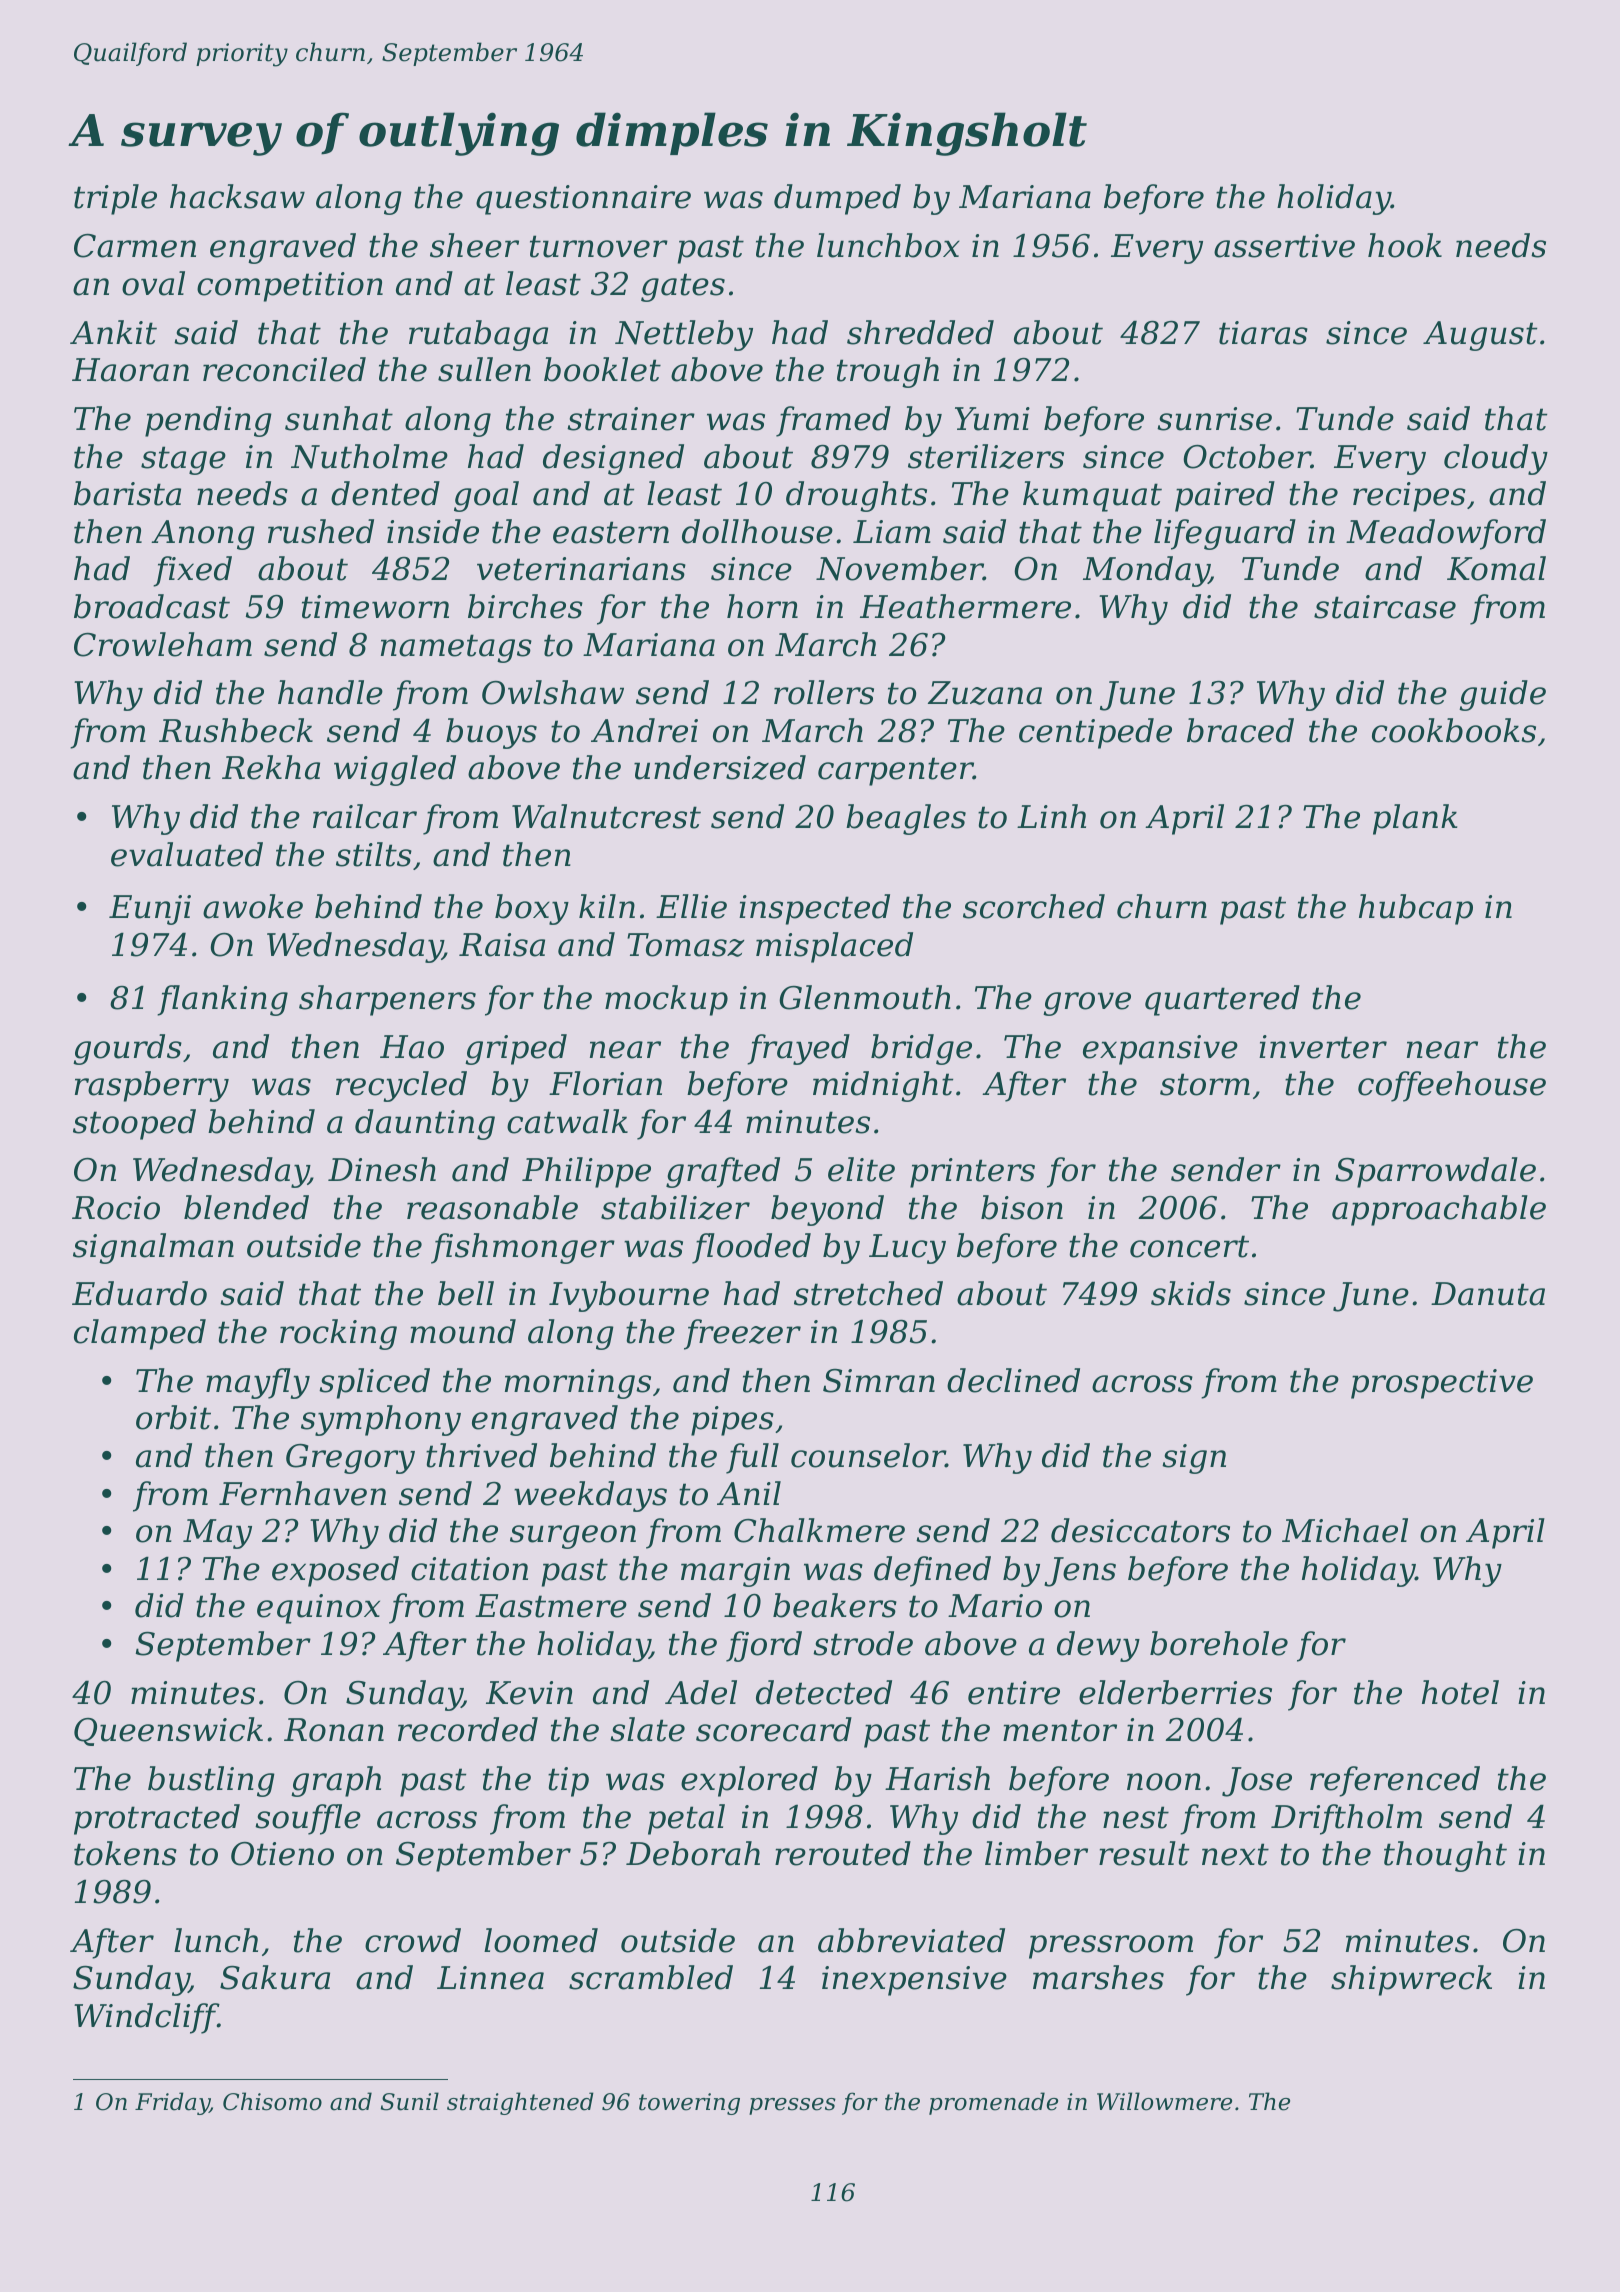 The height and width of the screenshot is (2292, 1620). Describe the element at coordinates (583, 200) in the screenshot. I see `questionnaire` at that location.
